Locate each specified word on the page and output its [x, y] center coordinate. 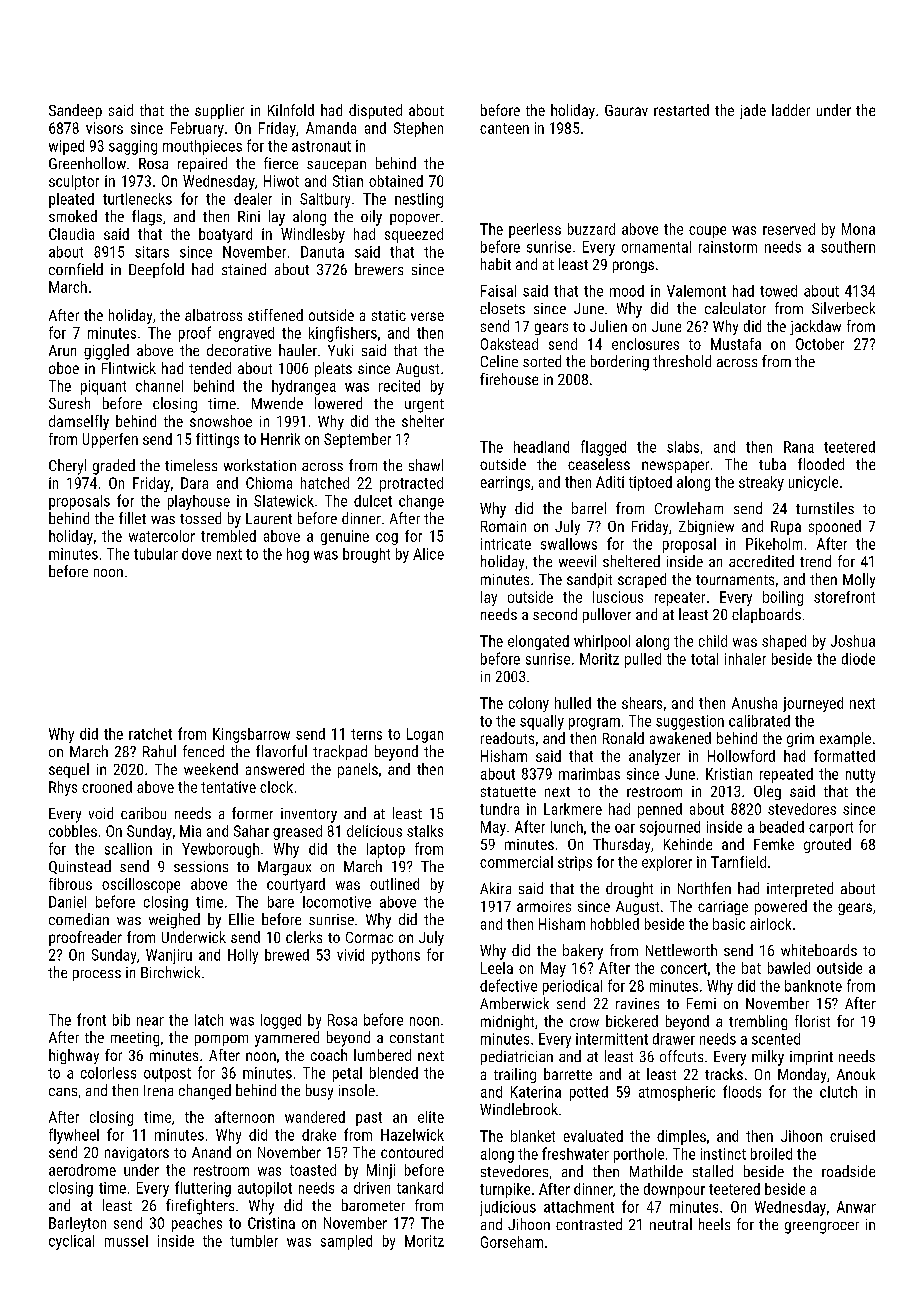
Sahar [251, 831]
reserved [789, 229]
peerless [535, 230]
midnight [507, 1022]
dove [196, 554]
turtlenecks [137, 199]
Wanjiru [169, 956]
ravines [637, 1003]
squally [542, 722]
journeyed [813, 704]
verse [427, 316]
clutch [838, 1092]
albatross [213, 315]
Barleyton [77, 1224]
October [820, 344]
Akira [495, 888]
